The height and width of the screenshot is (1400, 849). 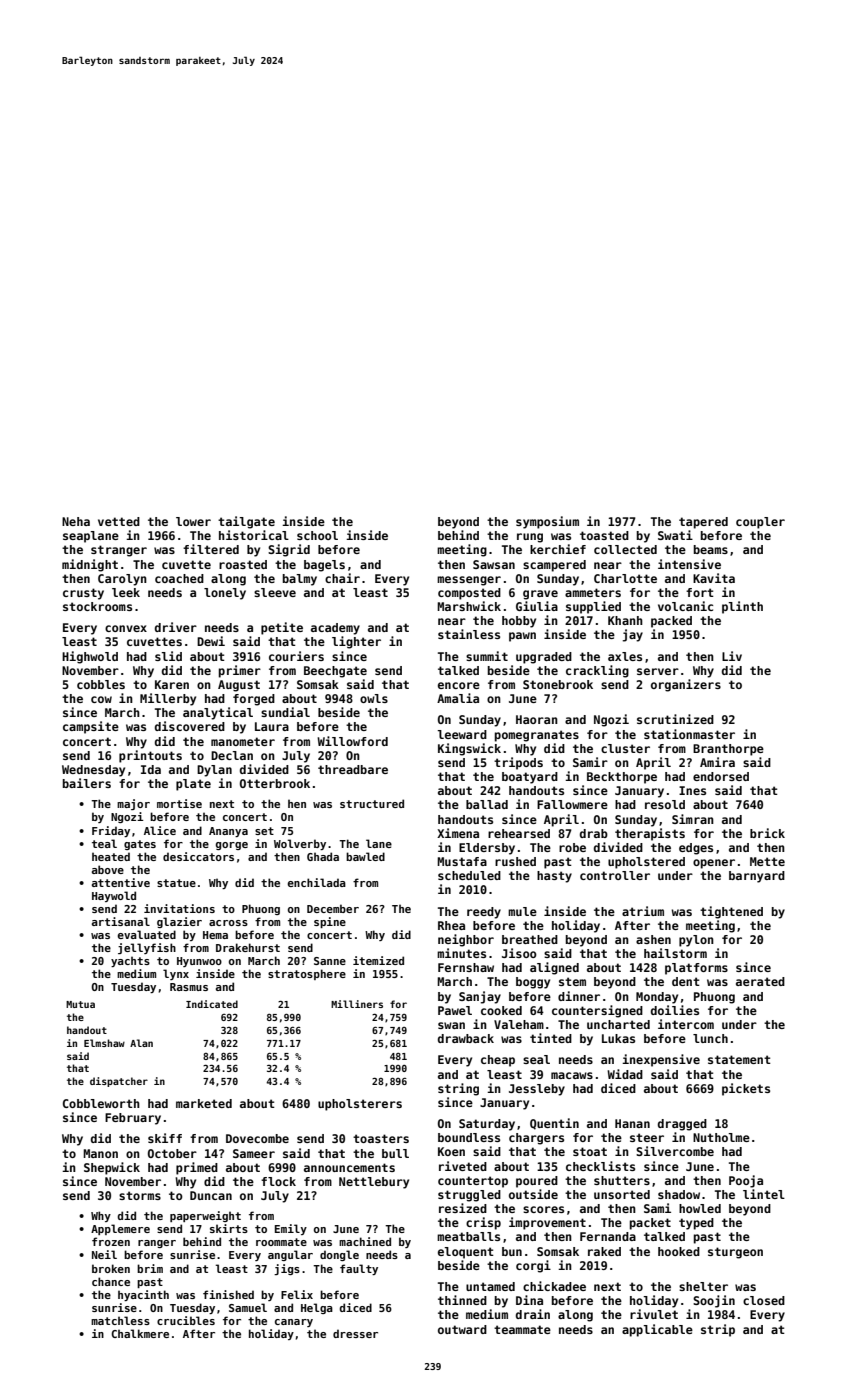 What do you see at coordinates (294, 1323) in the screenshot?
I see `canary` at bounding box center [294, 1323].
